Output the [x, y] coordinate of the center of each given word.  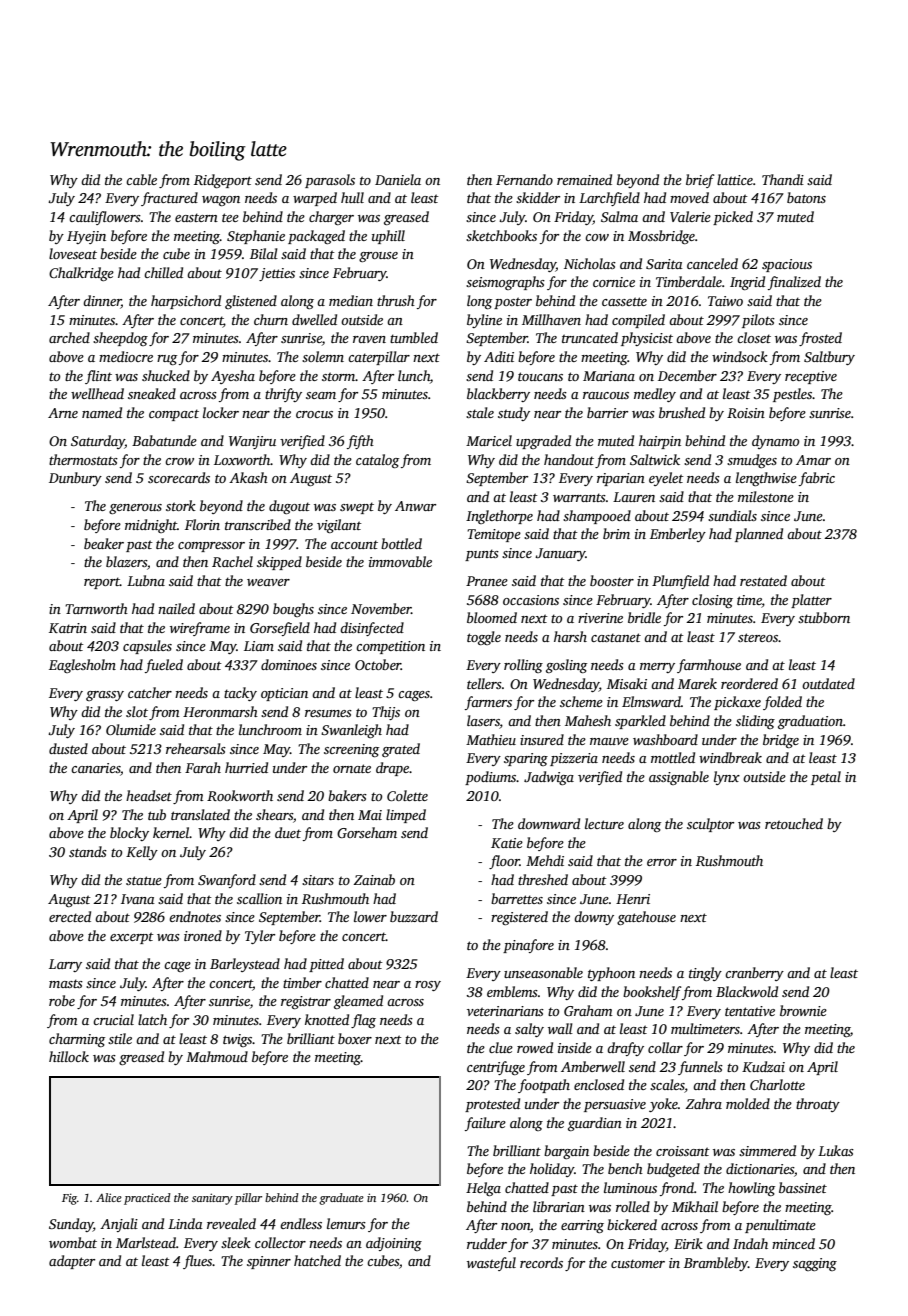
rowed [535, 1047]
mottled [673, 757]
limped [406, 816]
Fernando [524, 179]
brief [700, 181]
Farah [203, 767]
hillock [69, 1056]
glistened [251, 302]
